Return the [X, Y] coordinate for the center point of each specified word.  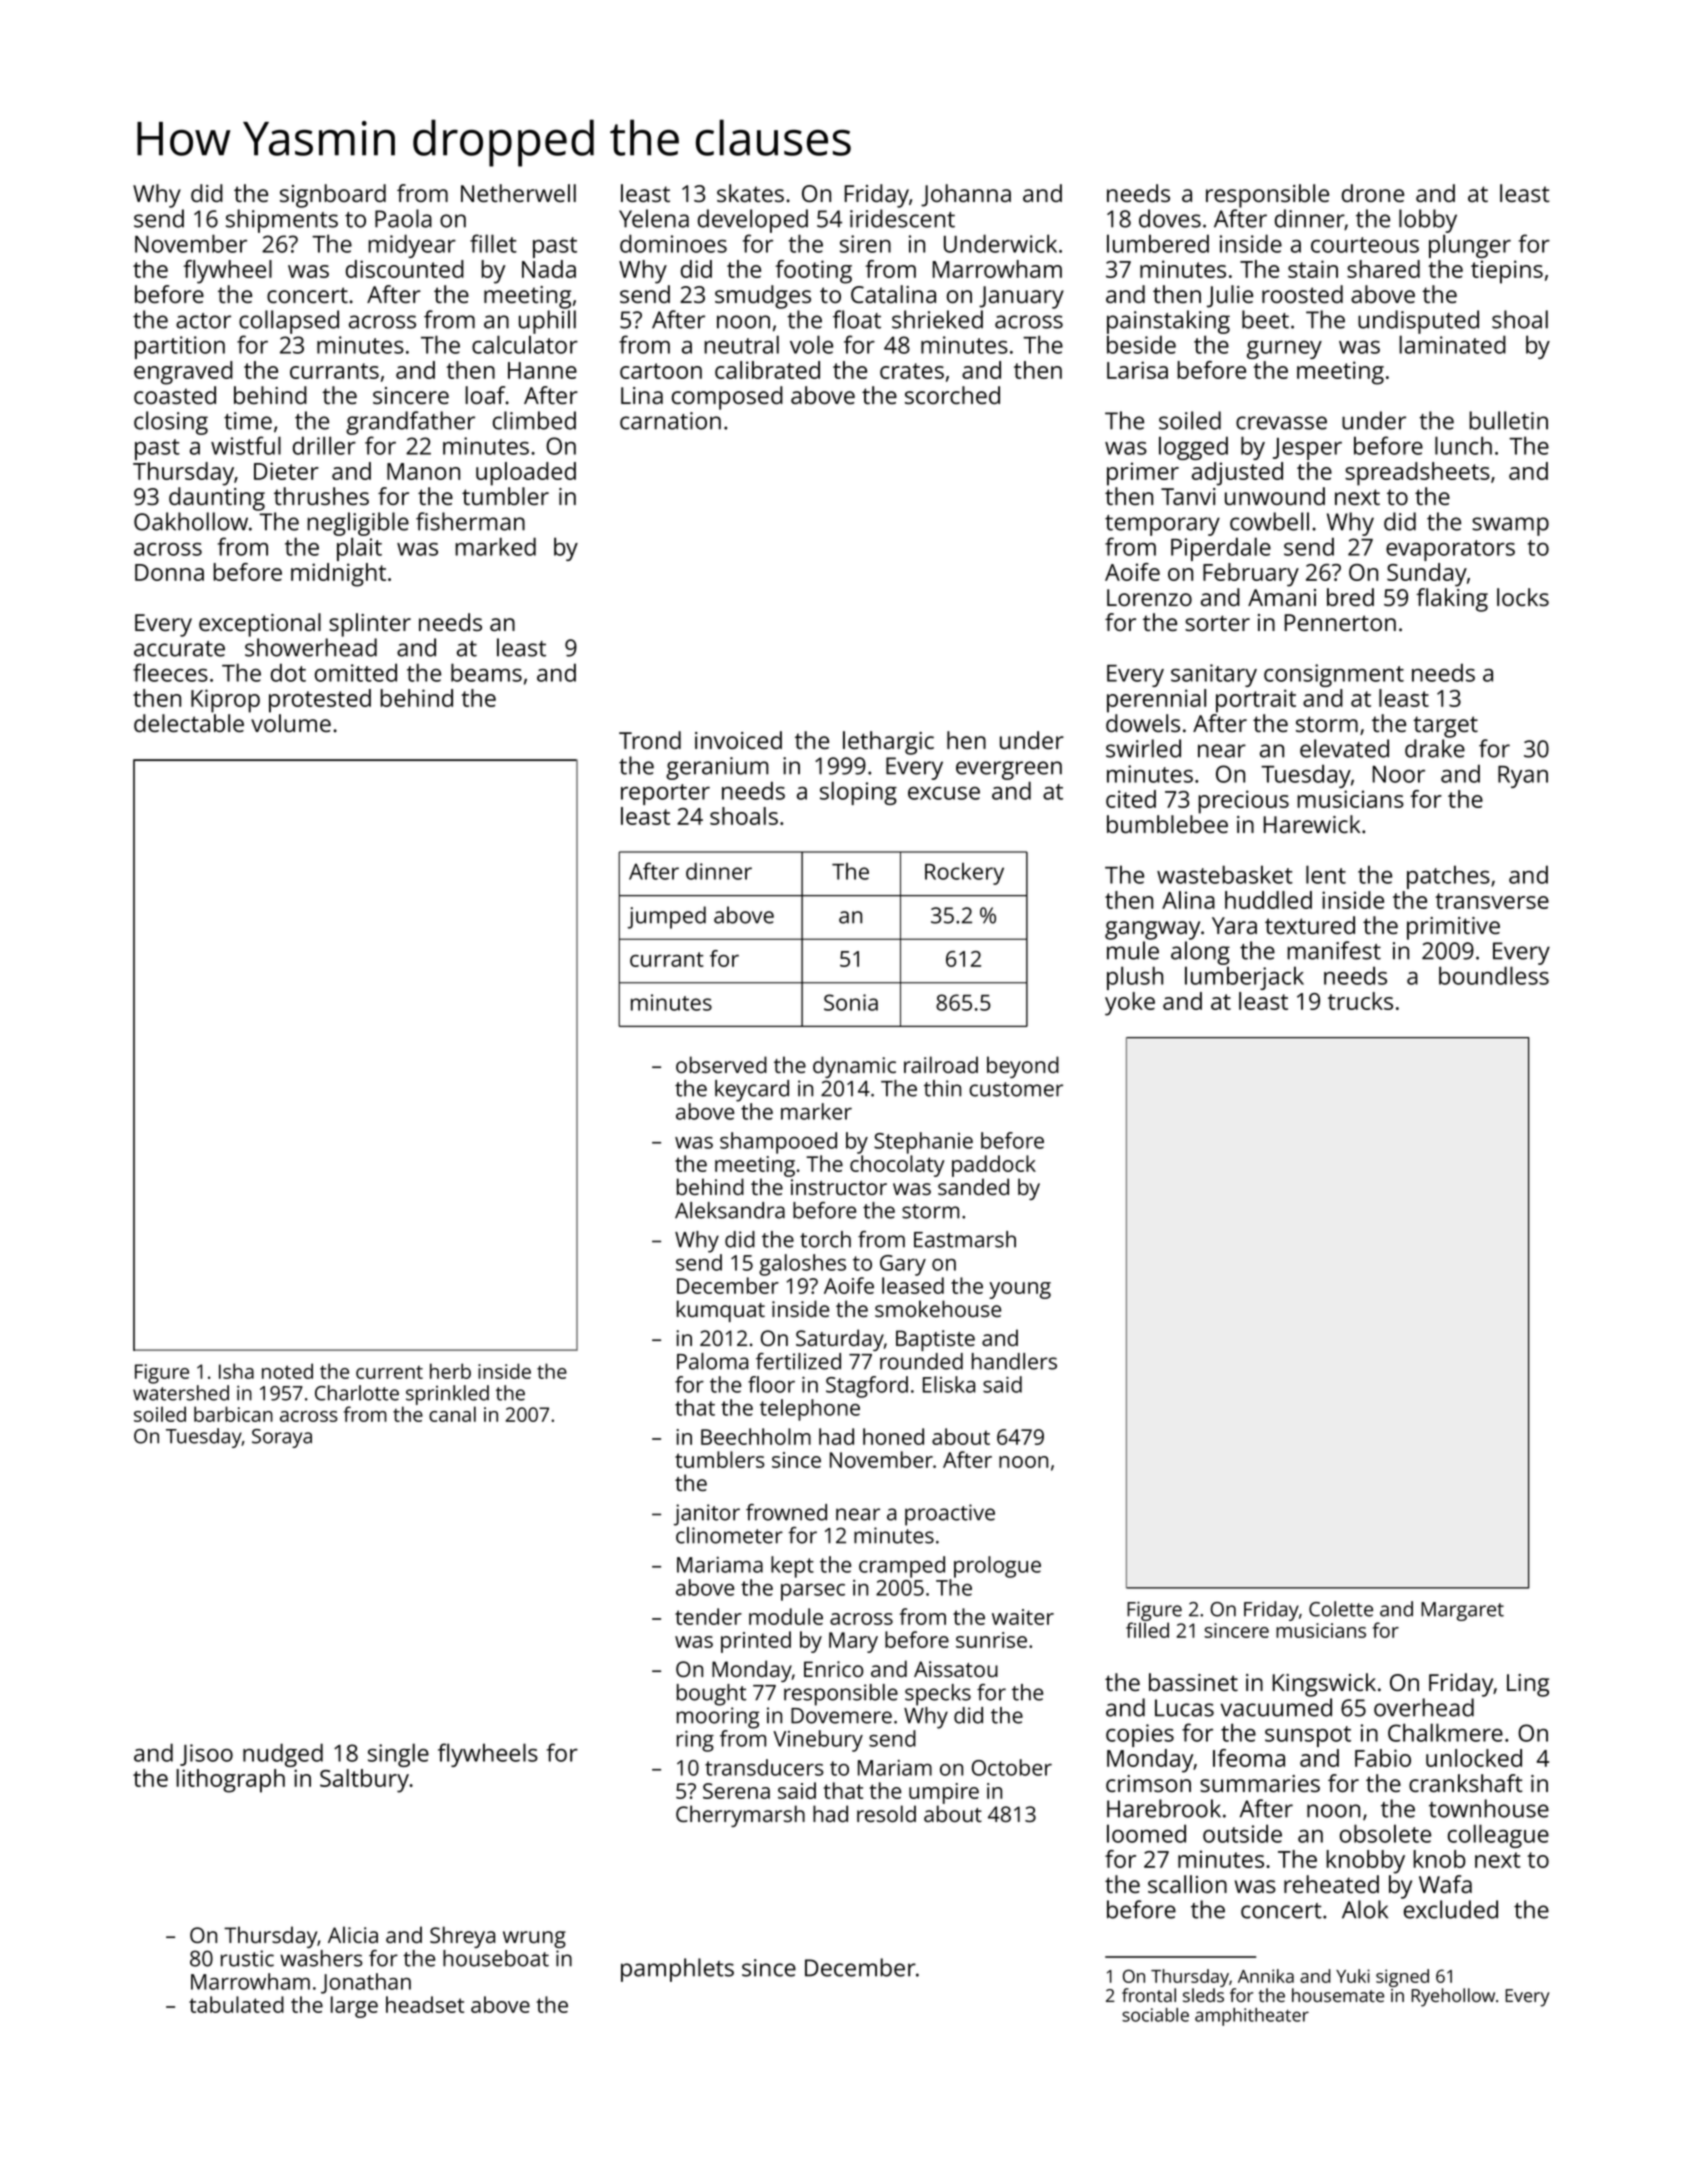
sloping [858, 793]
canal [452, 1414]
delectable [189, 723]
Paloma [712, 1361]
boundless [1494, 975]
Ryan [1523, 777]
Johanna [966, 195]
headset [425, 2004]
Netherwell [518, 193]
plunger [1470, 246]
